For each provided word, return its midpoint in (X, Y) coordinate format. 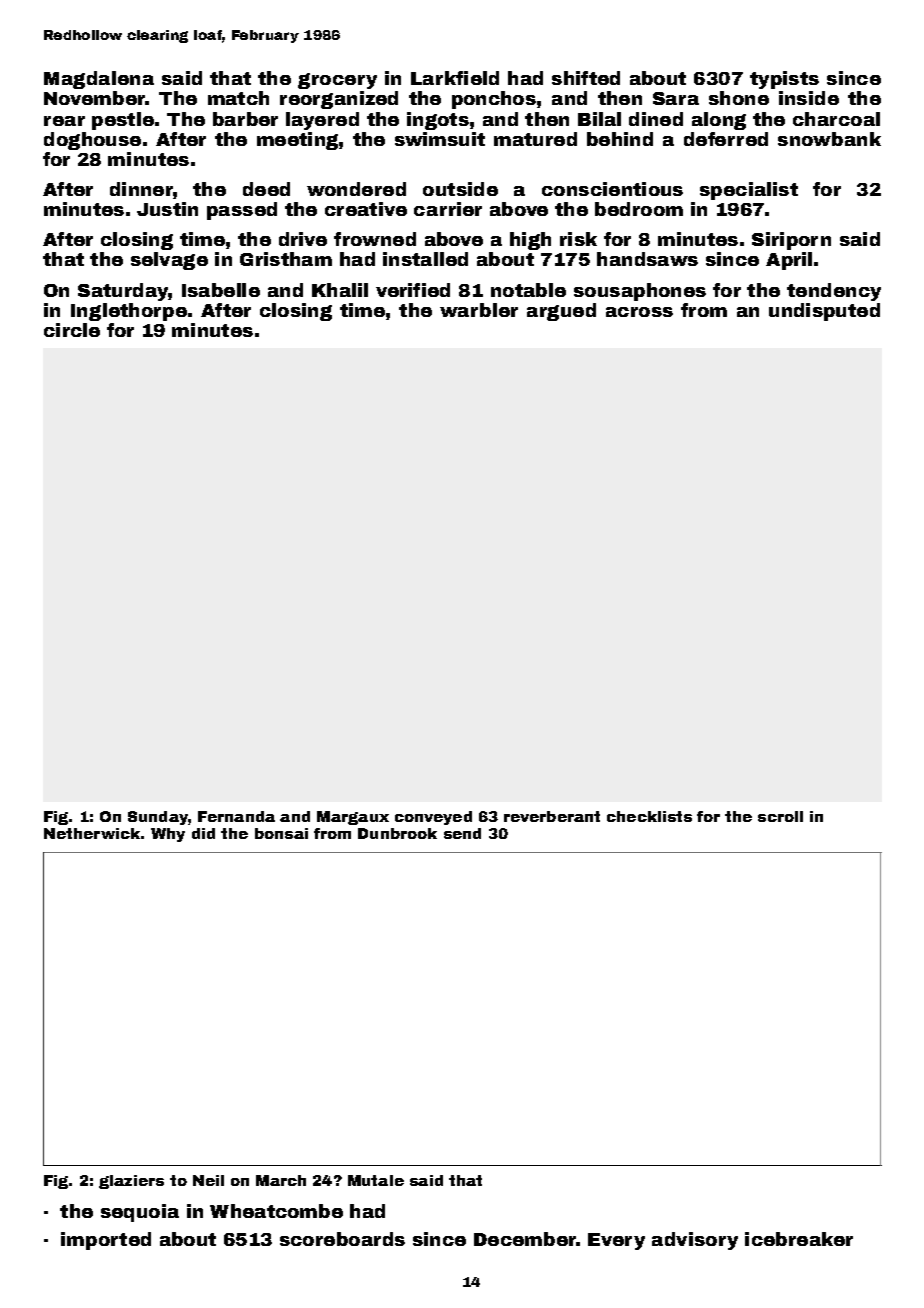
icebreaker (799, 1239)
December (525, 1239)
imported (106, 1241)
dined (656, 119)
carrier (448, 209)
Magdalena (99, 80)
